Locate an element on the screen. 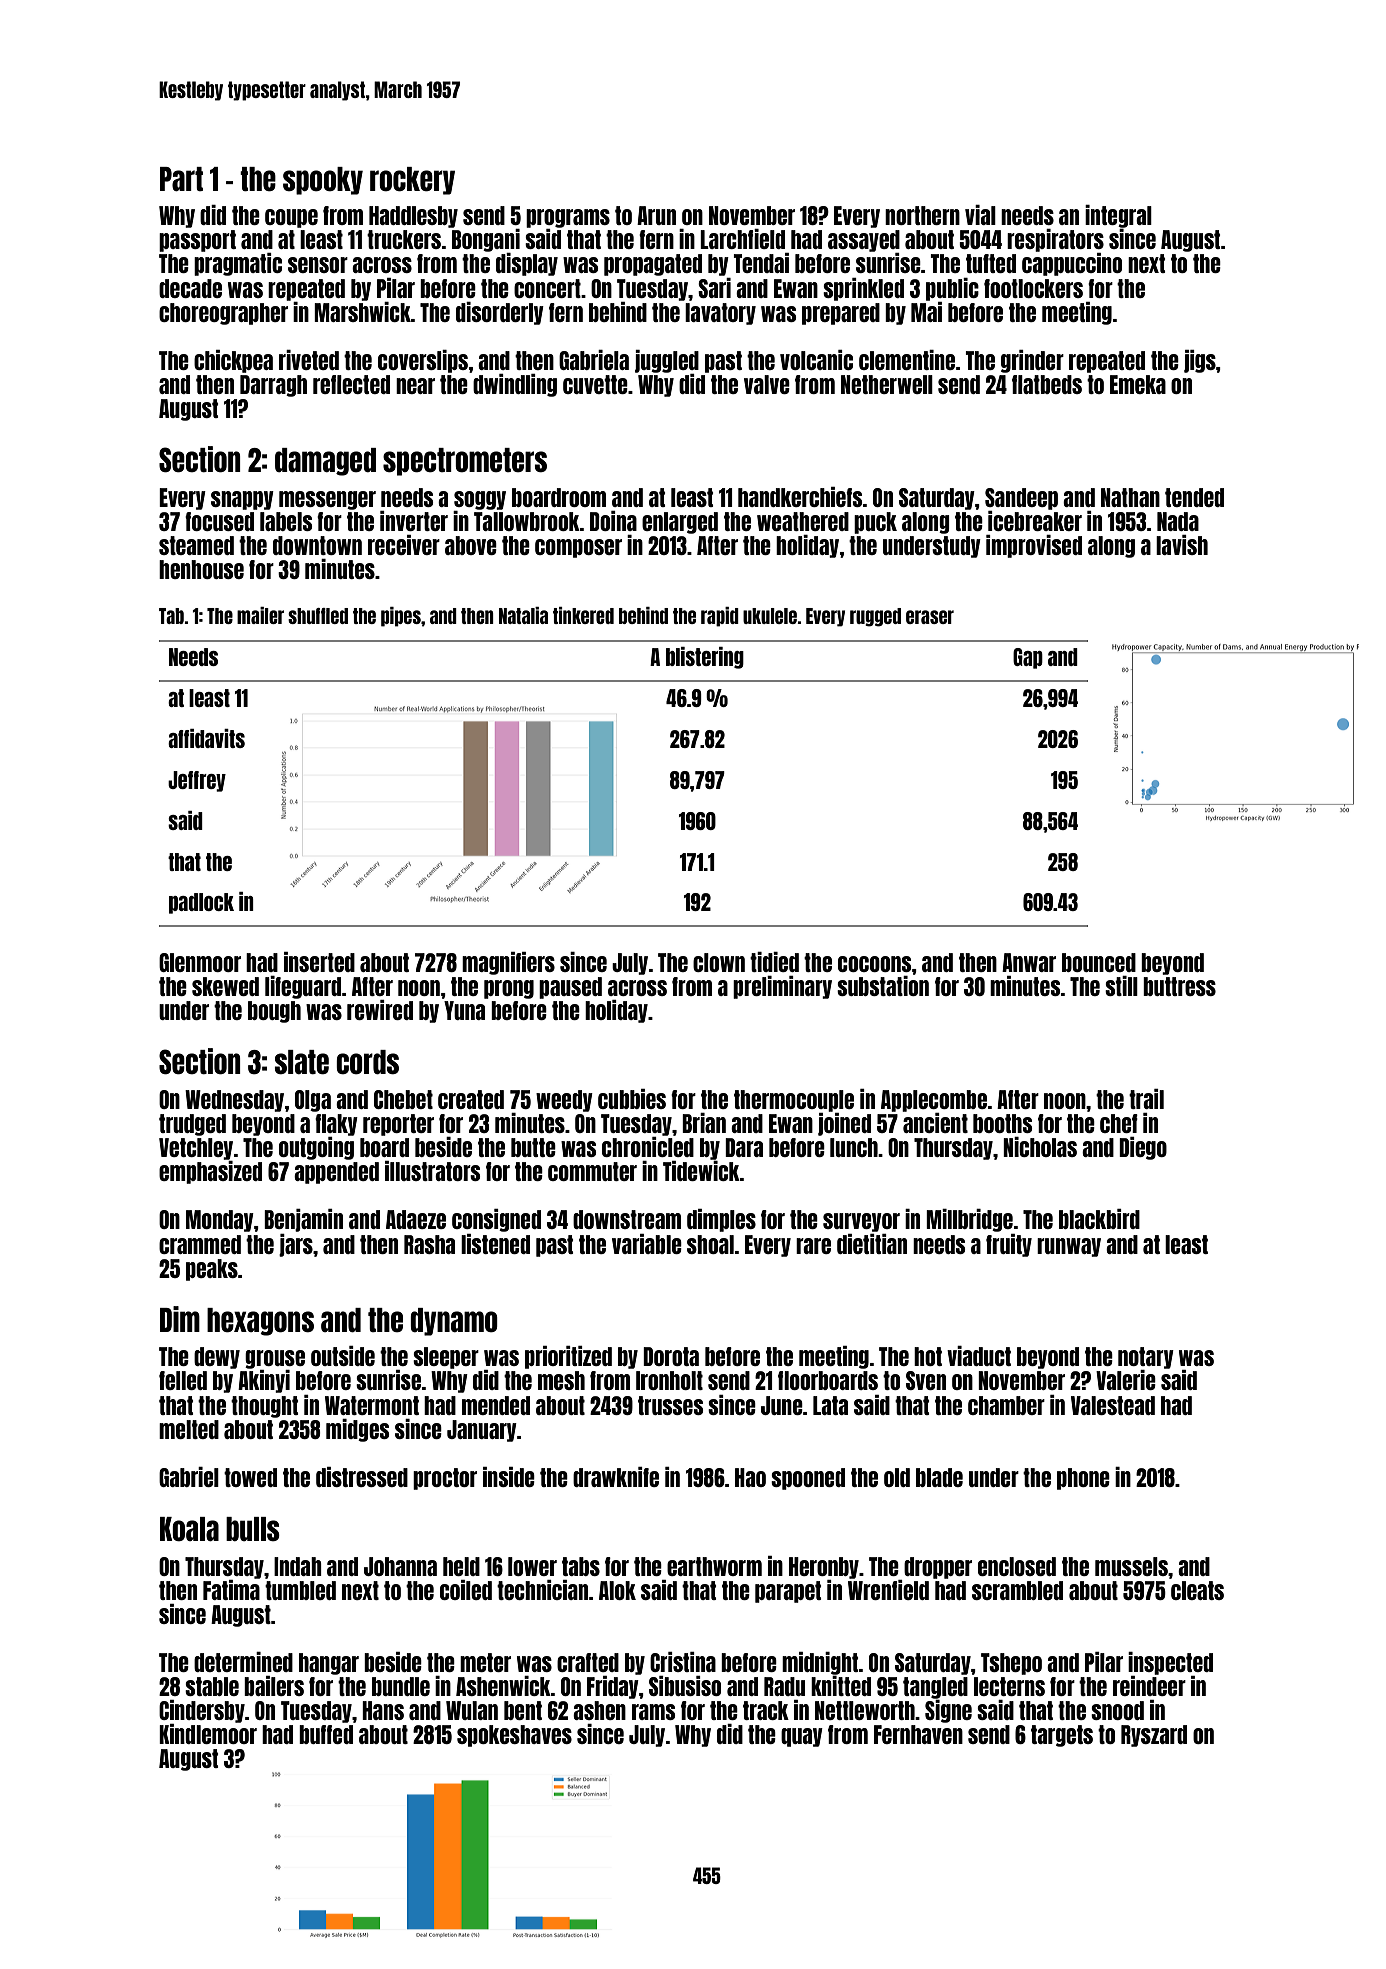 The width and height of the screenshot is (1386, 1969). jigs is located at coordinates (1200, 361).
